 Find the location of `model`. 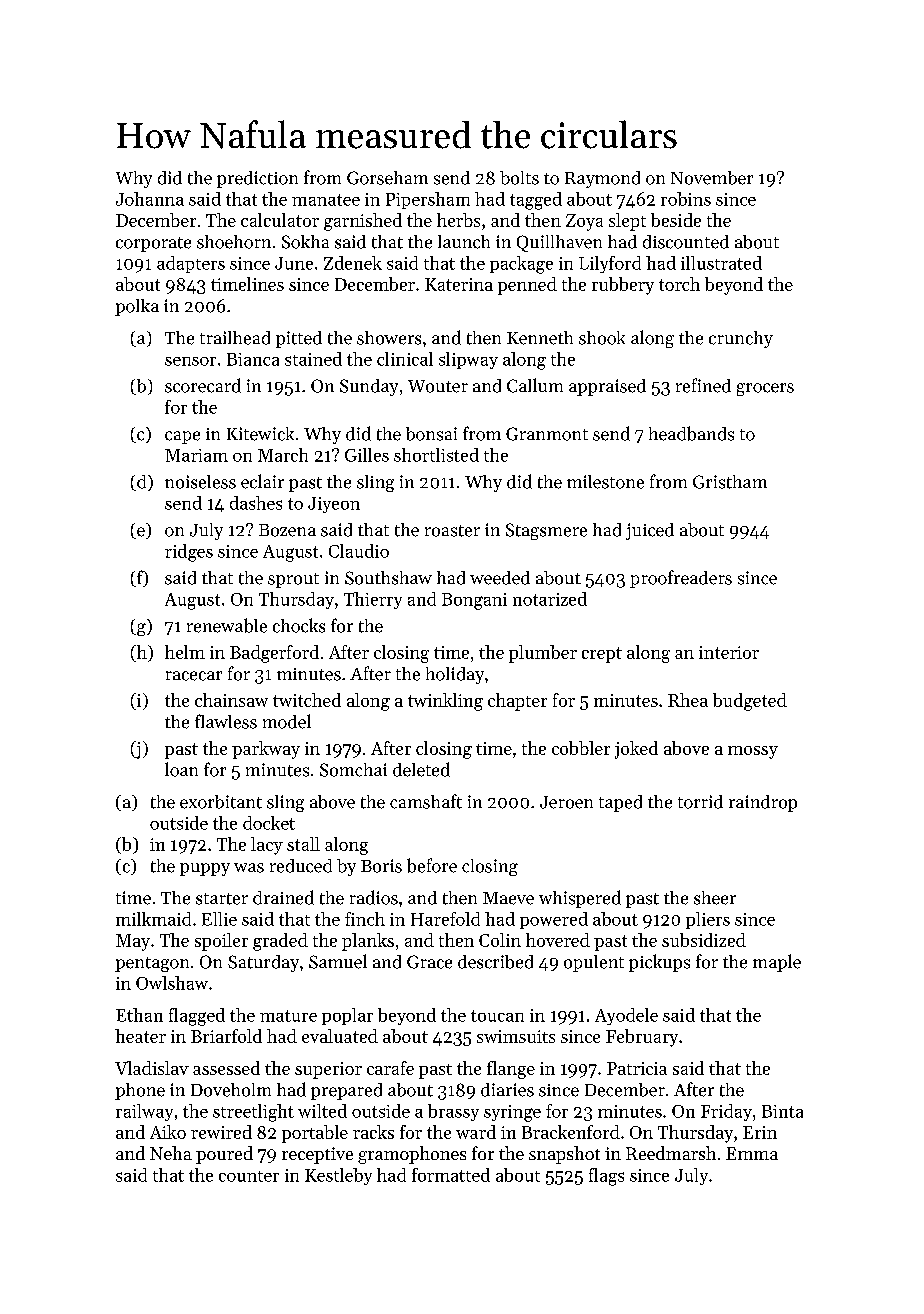

model is located at coordinates (287, 721).
